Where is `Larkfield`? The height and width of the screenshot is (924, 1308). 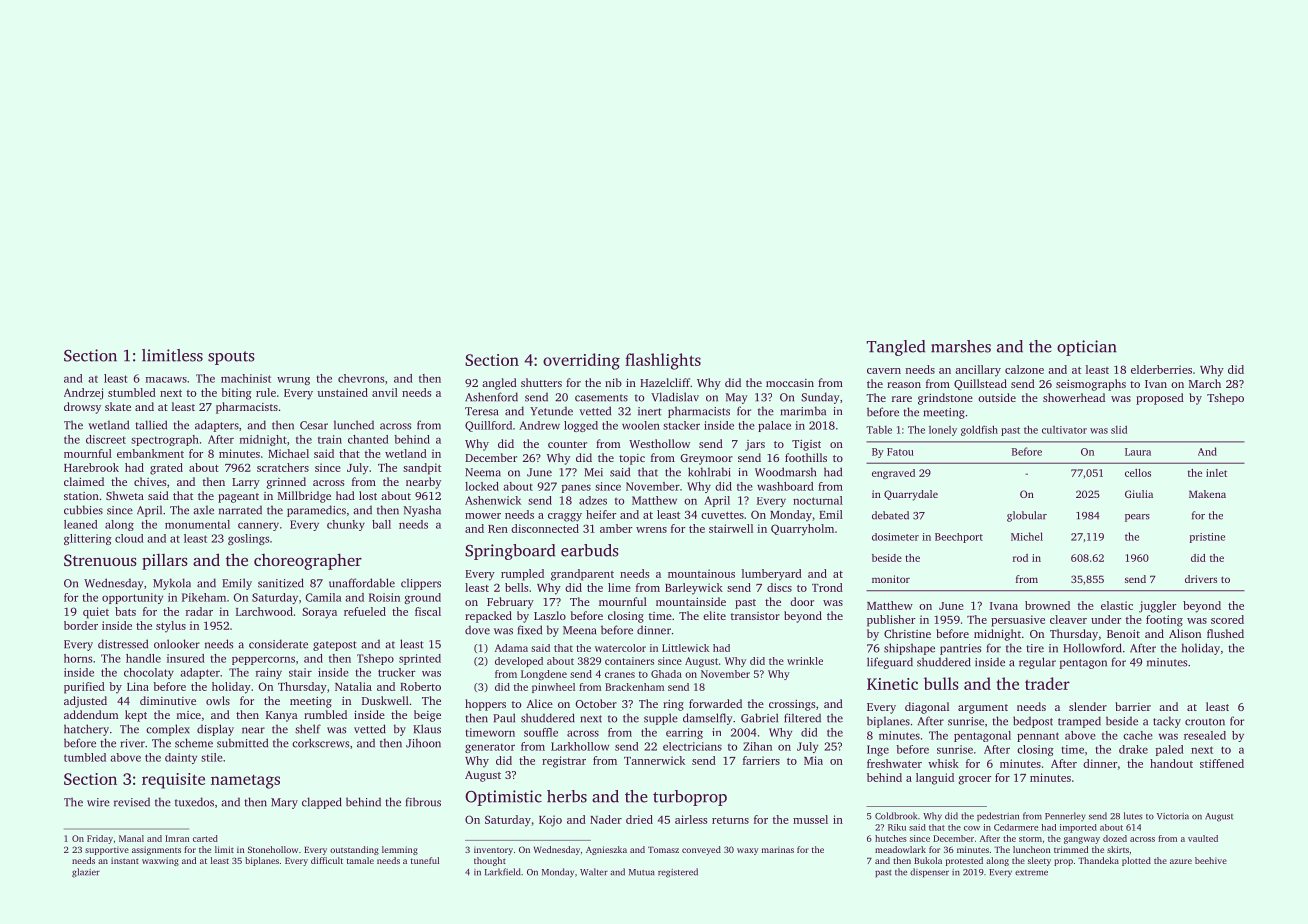 Larkfield is located at coordinates (503, 872).
